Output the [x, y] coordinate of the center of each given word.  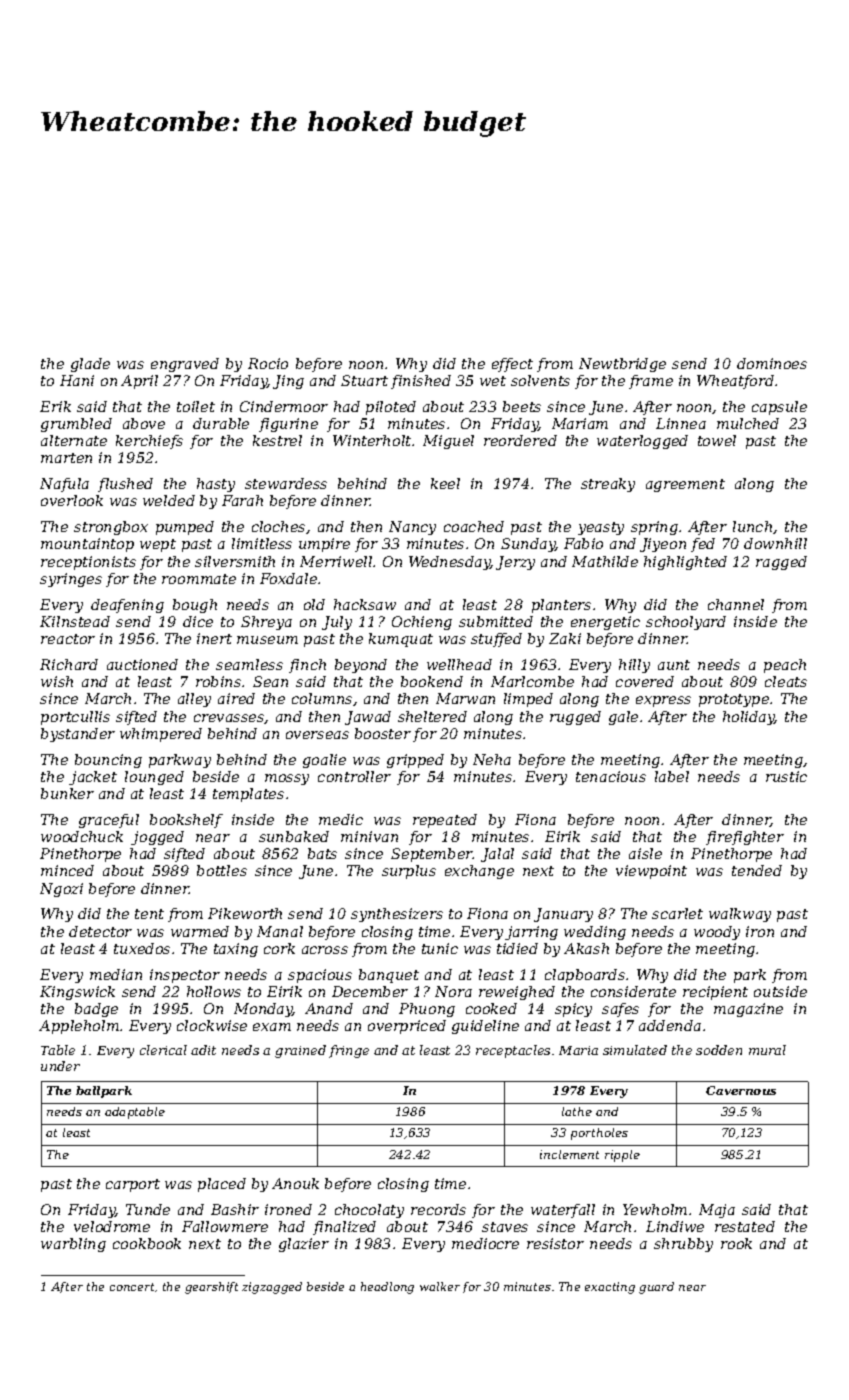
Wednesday [450, 563]
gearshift [211, 1288]
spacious [320, 976]
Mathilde [605, 561]
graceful [109, 821]
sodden [719, 1050]
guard [656, 1288]
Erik [55, 406]
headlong [387, 1288]
